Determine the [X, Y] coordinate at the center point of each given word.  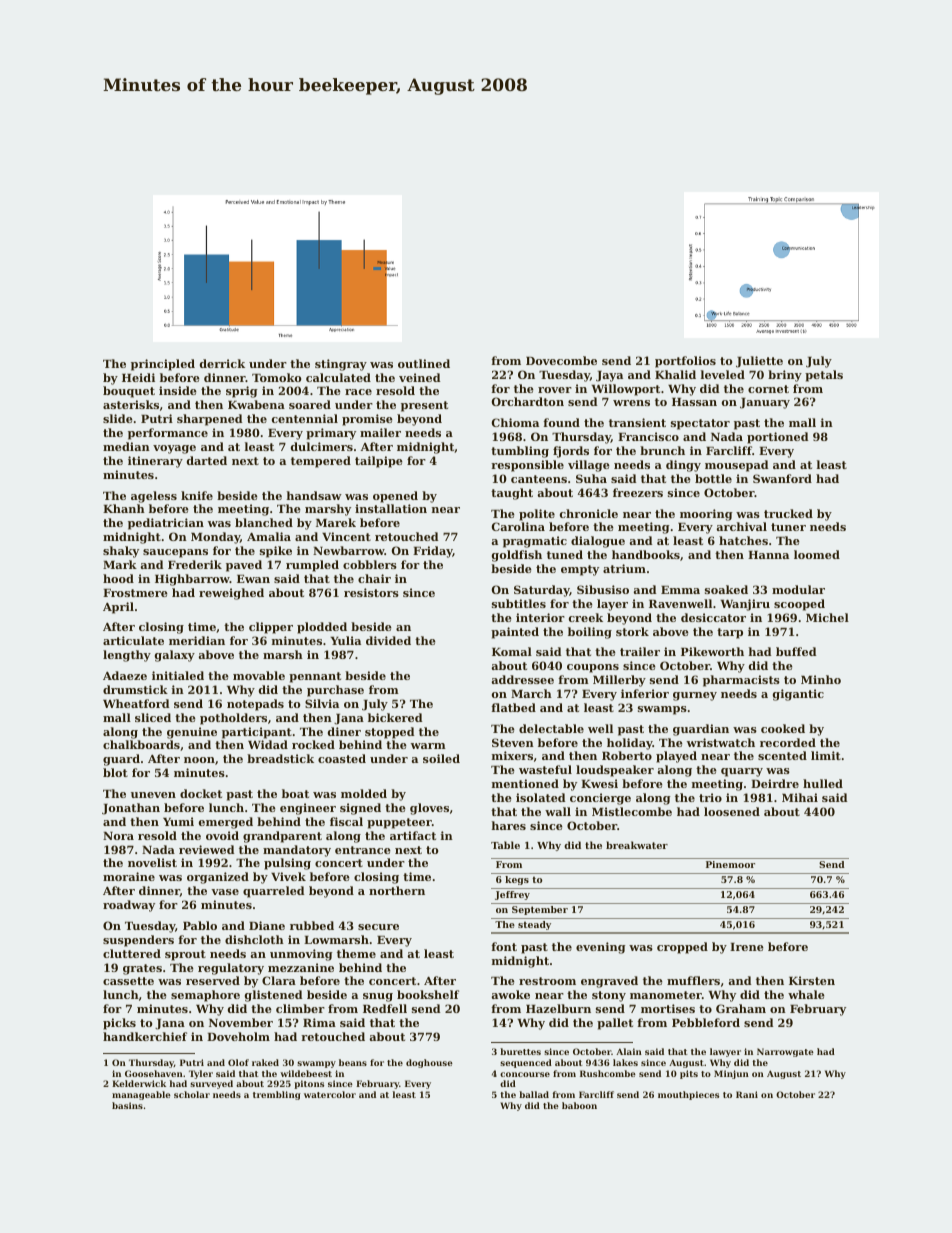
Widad [268, 744]
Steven [513, 742]
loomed [817, 554]
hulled [823, 783]
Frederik [195, 564]
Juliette [759, 362]
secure [378, 927]
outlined [424, 363]
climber [300, 1008]
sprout [185, 955]
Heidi [138, 377]
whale [806, 994]
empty [580, 570]
